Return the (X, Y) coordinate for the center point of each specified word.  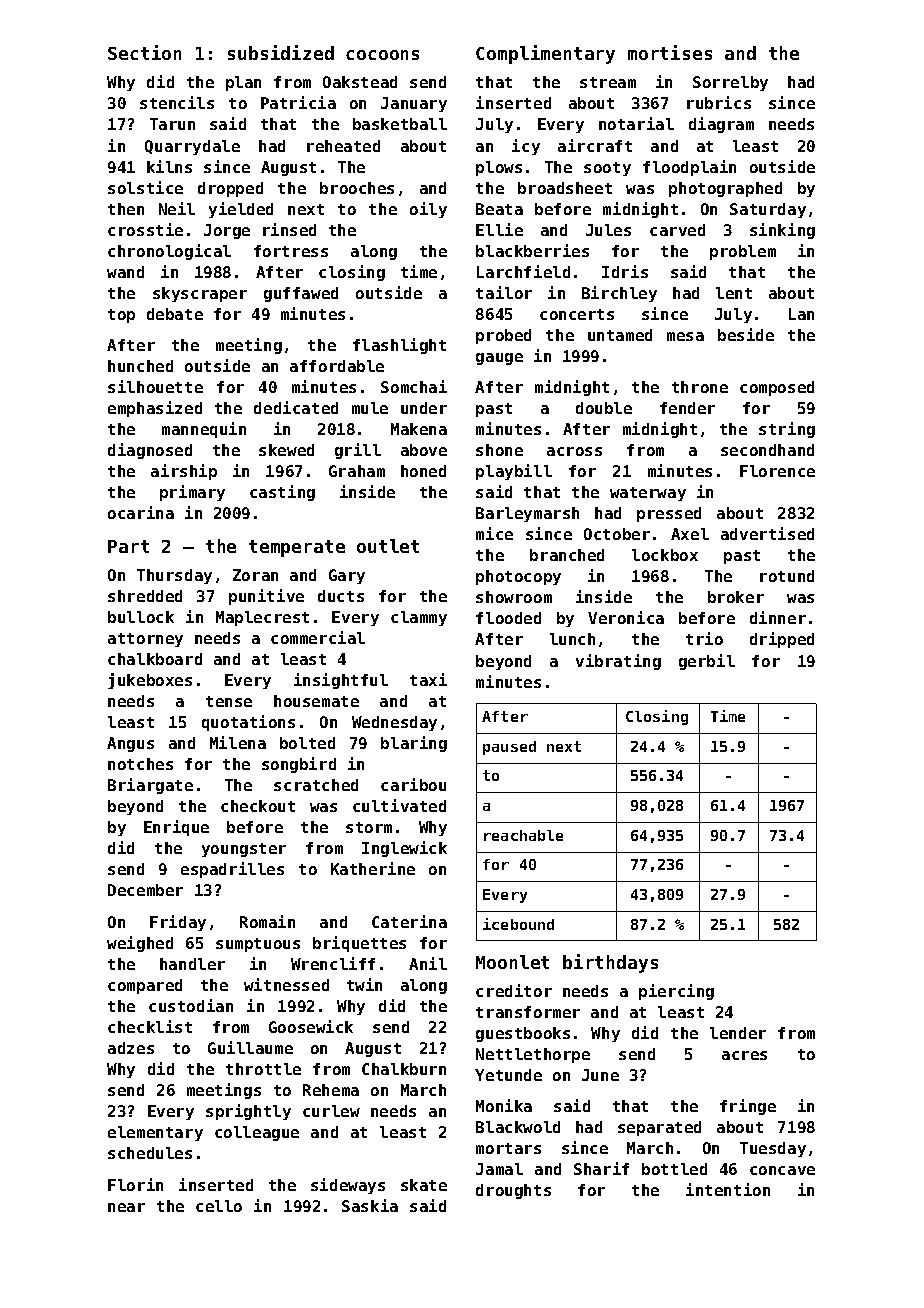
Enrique (176, 828)
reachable (523, 835)
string (787, 430)
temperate (297, 548)
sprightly (248, 1112)
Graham (357, 471)
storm (369, 827)
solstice (145, 187)
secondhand (767, 450)
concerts (577, 314)
